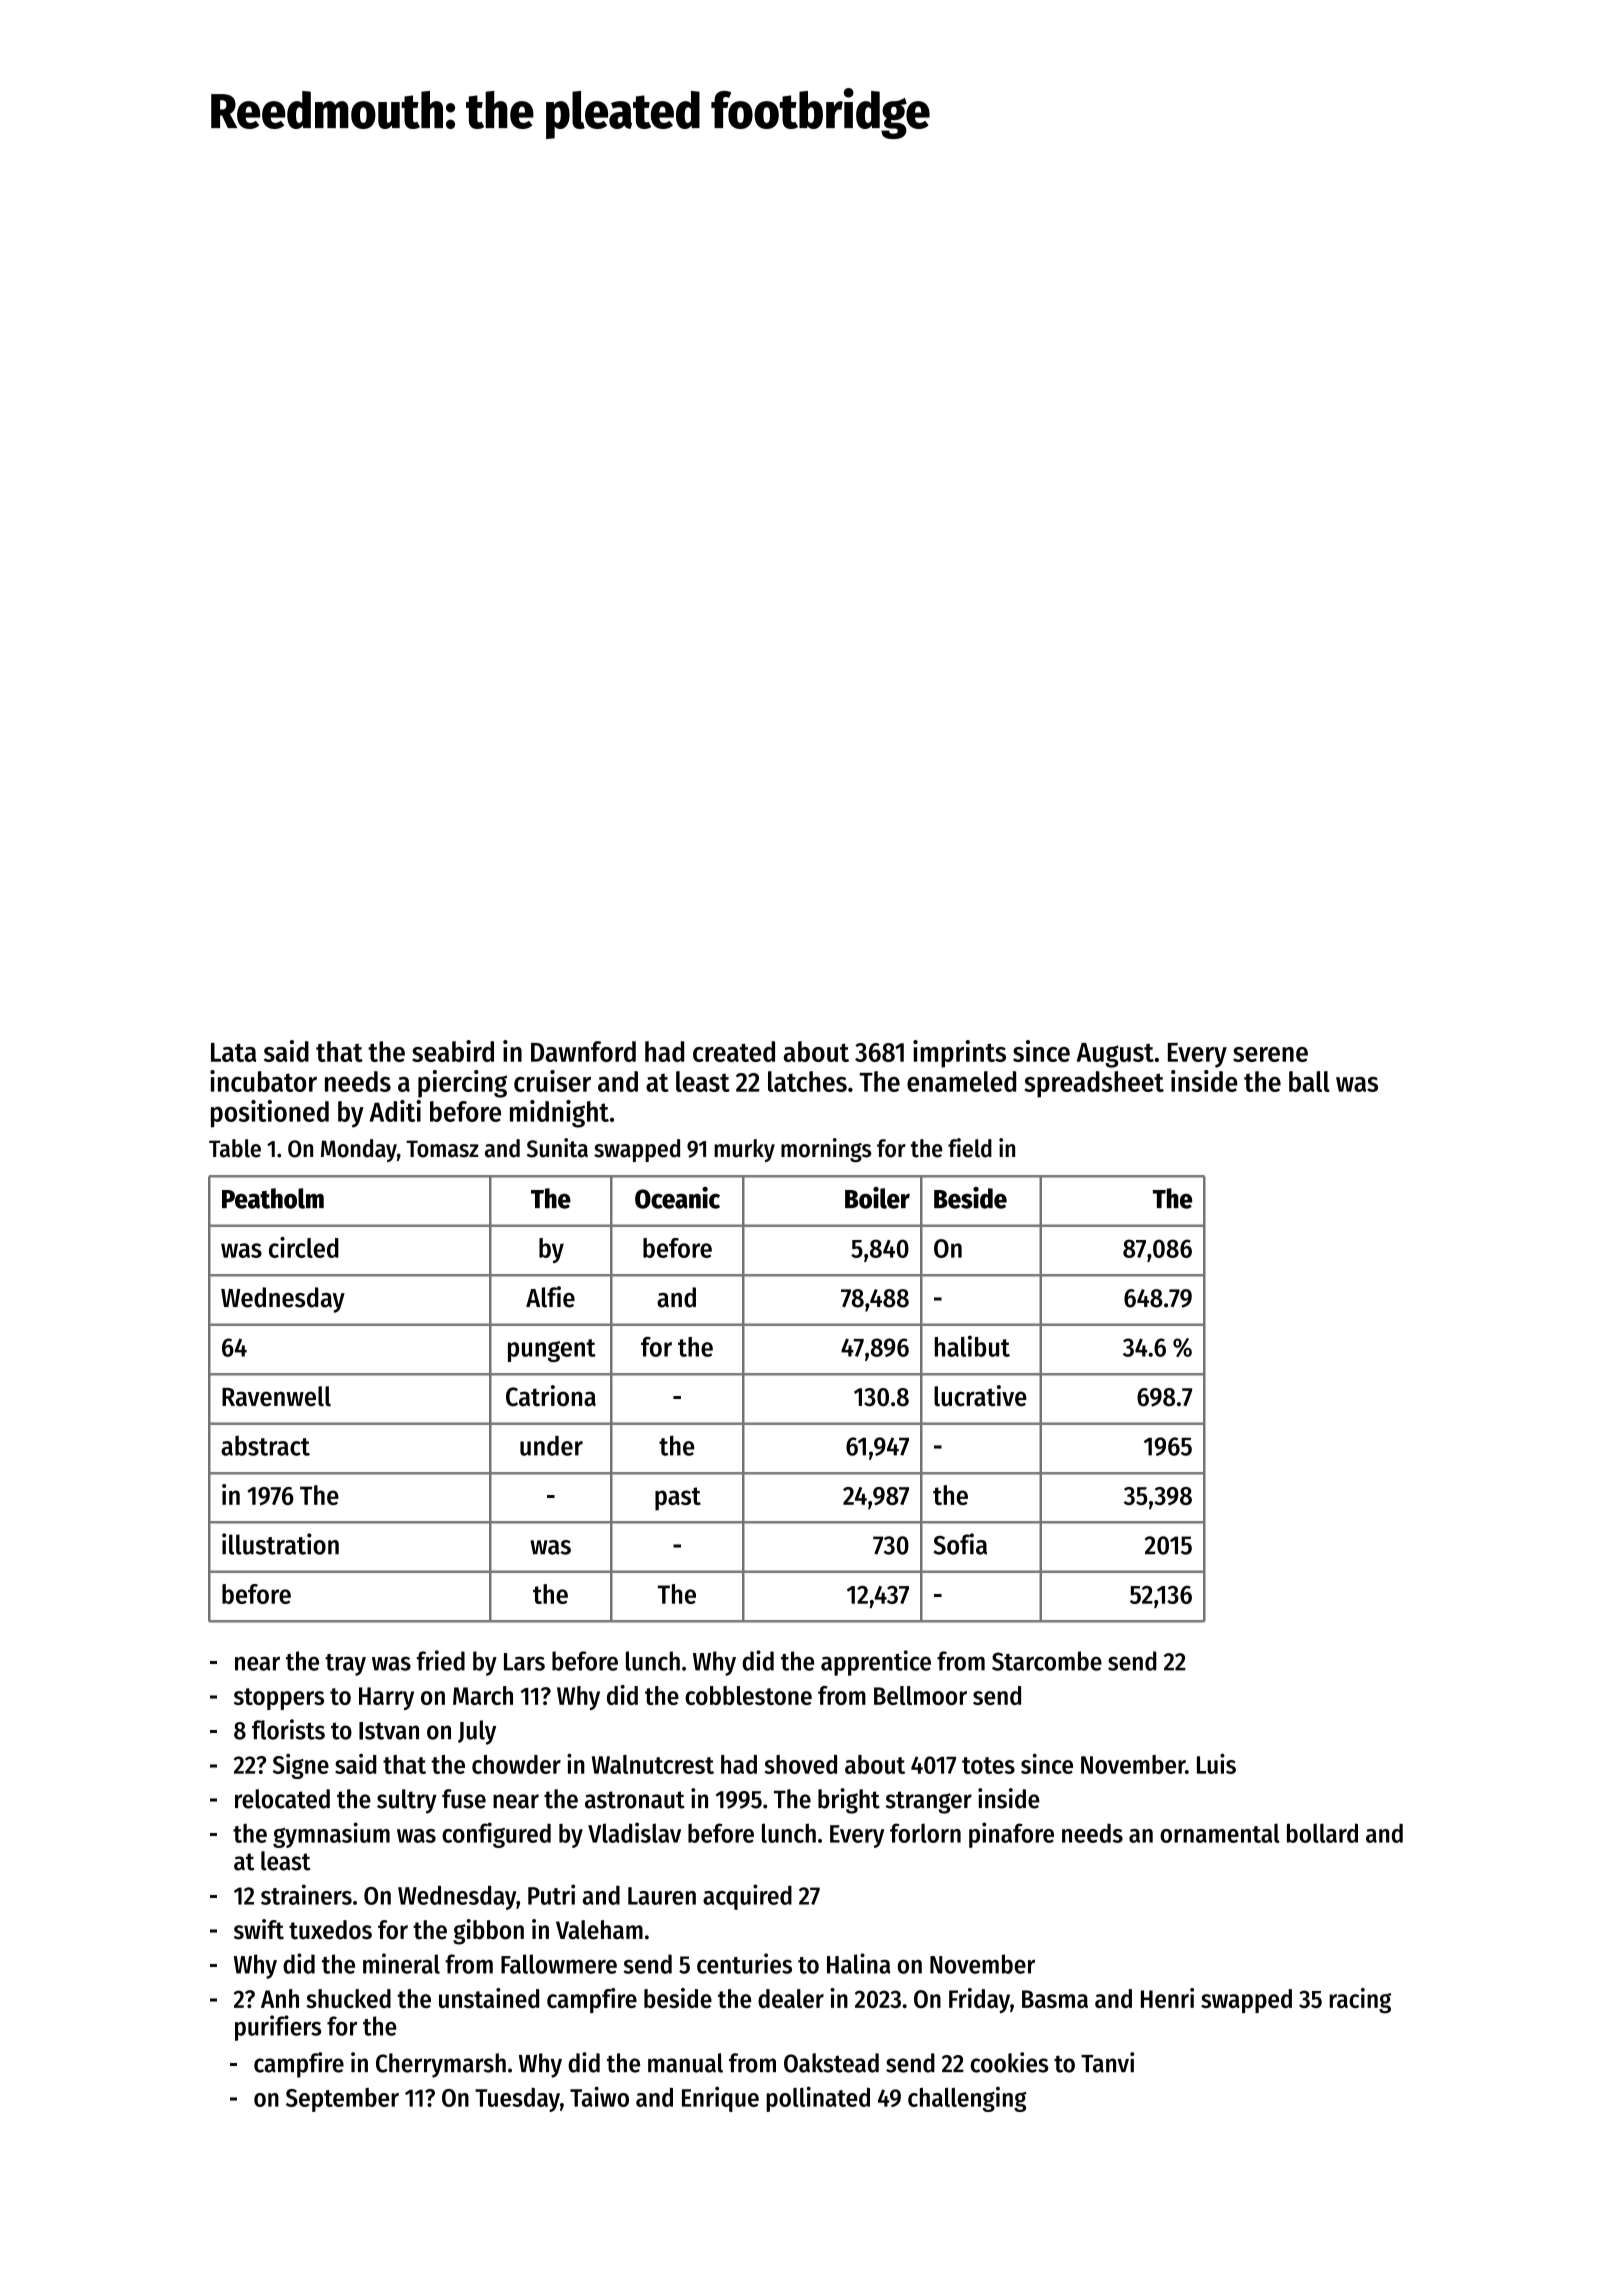 The width and height of the document is (1620, 2292). Describe the element at coordinates (348, 1998) in the document. I see `shucked` at that location.
